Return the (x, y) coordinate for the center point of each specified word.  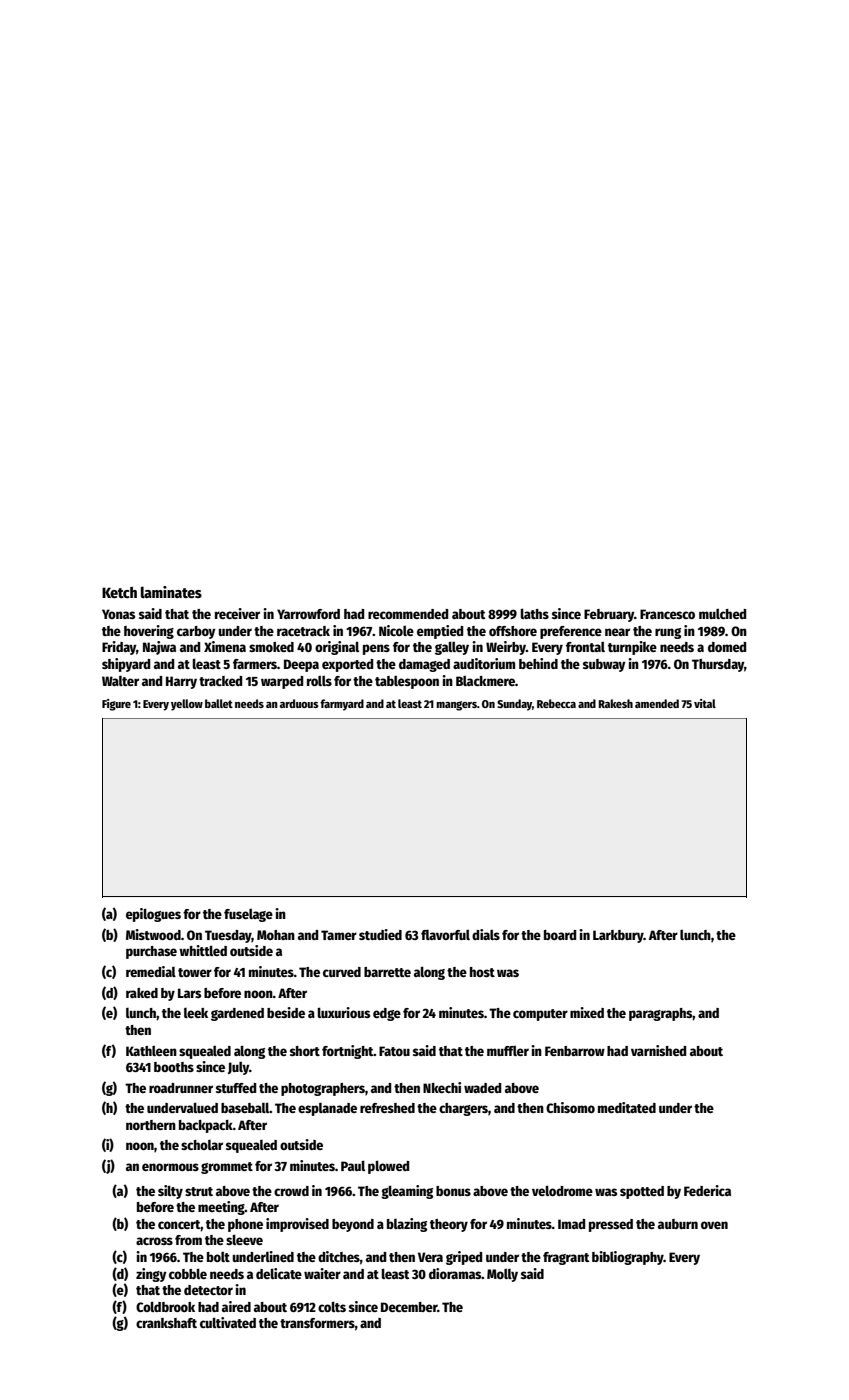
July (238, 1068)
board (560, 935)
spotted (642, 1192)
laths (534, 613)
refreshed (387, 1108)
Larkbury (618, 936)
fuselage (248, 915)
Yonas (118, 614)
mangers (456, 706)
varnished (658, 1050)
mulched (722, 614)
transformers (317, 1323)
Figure (116, 705)
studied (380, 934)
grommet (227, 1168)
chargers (463, 1109)
